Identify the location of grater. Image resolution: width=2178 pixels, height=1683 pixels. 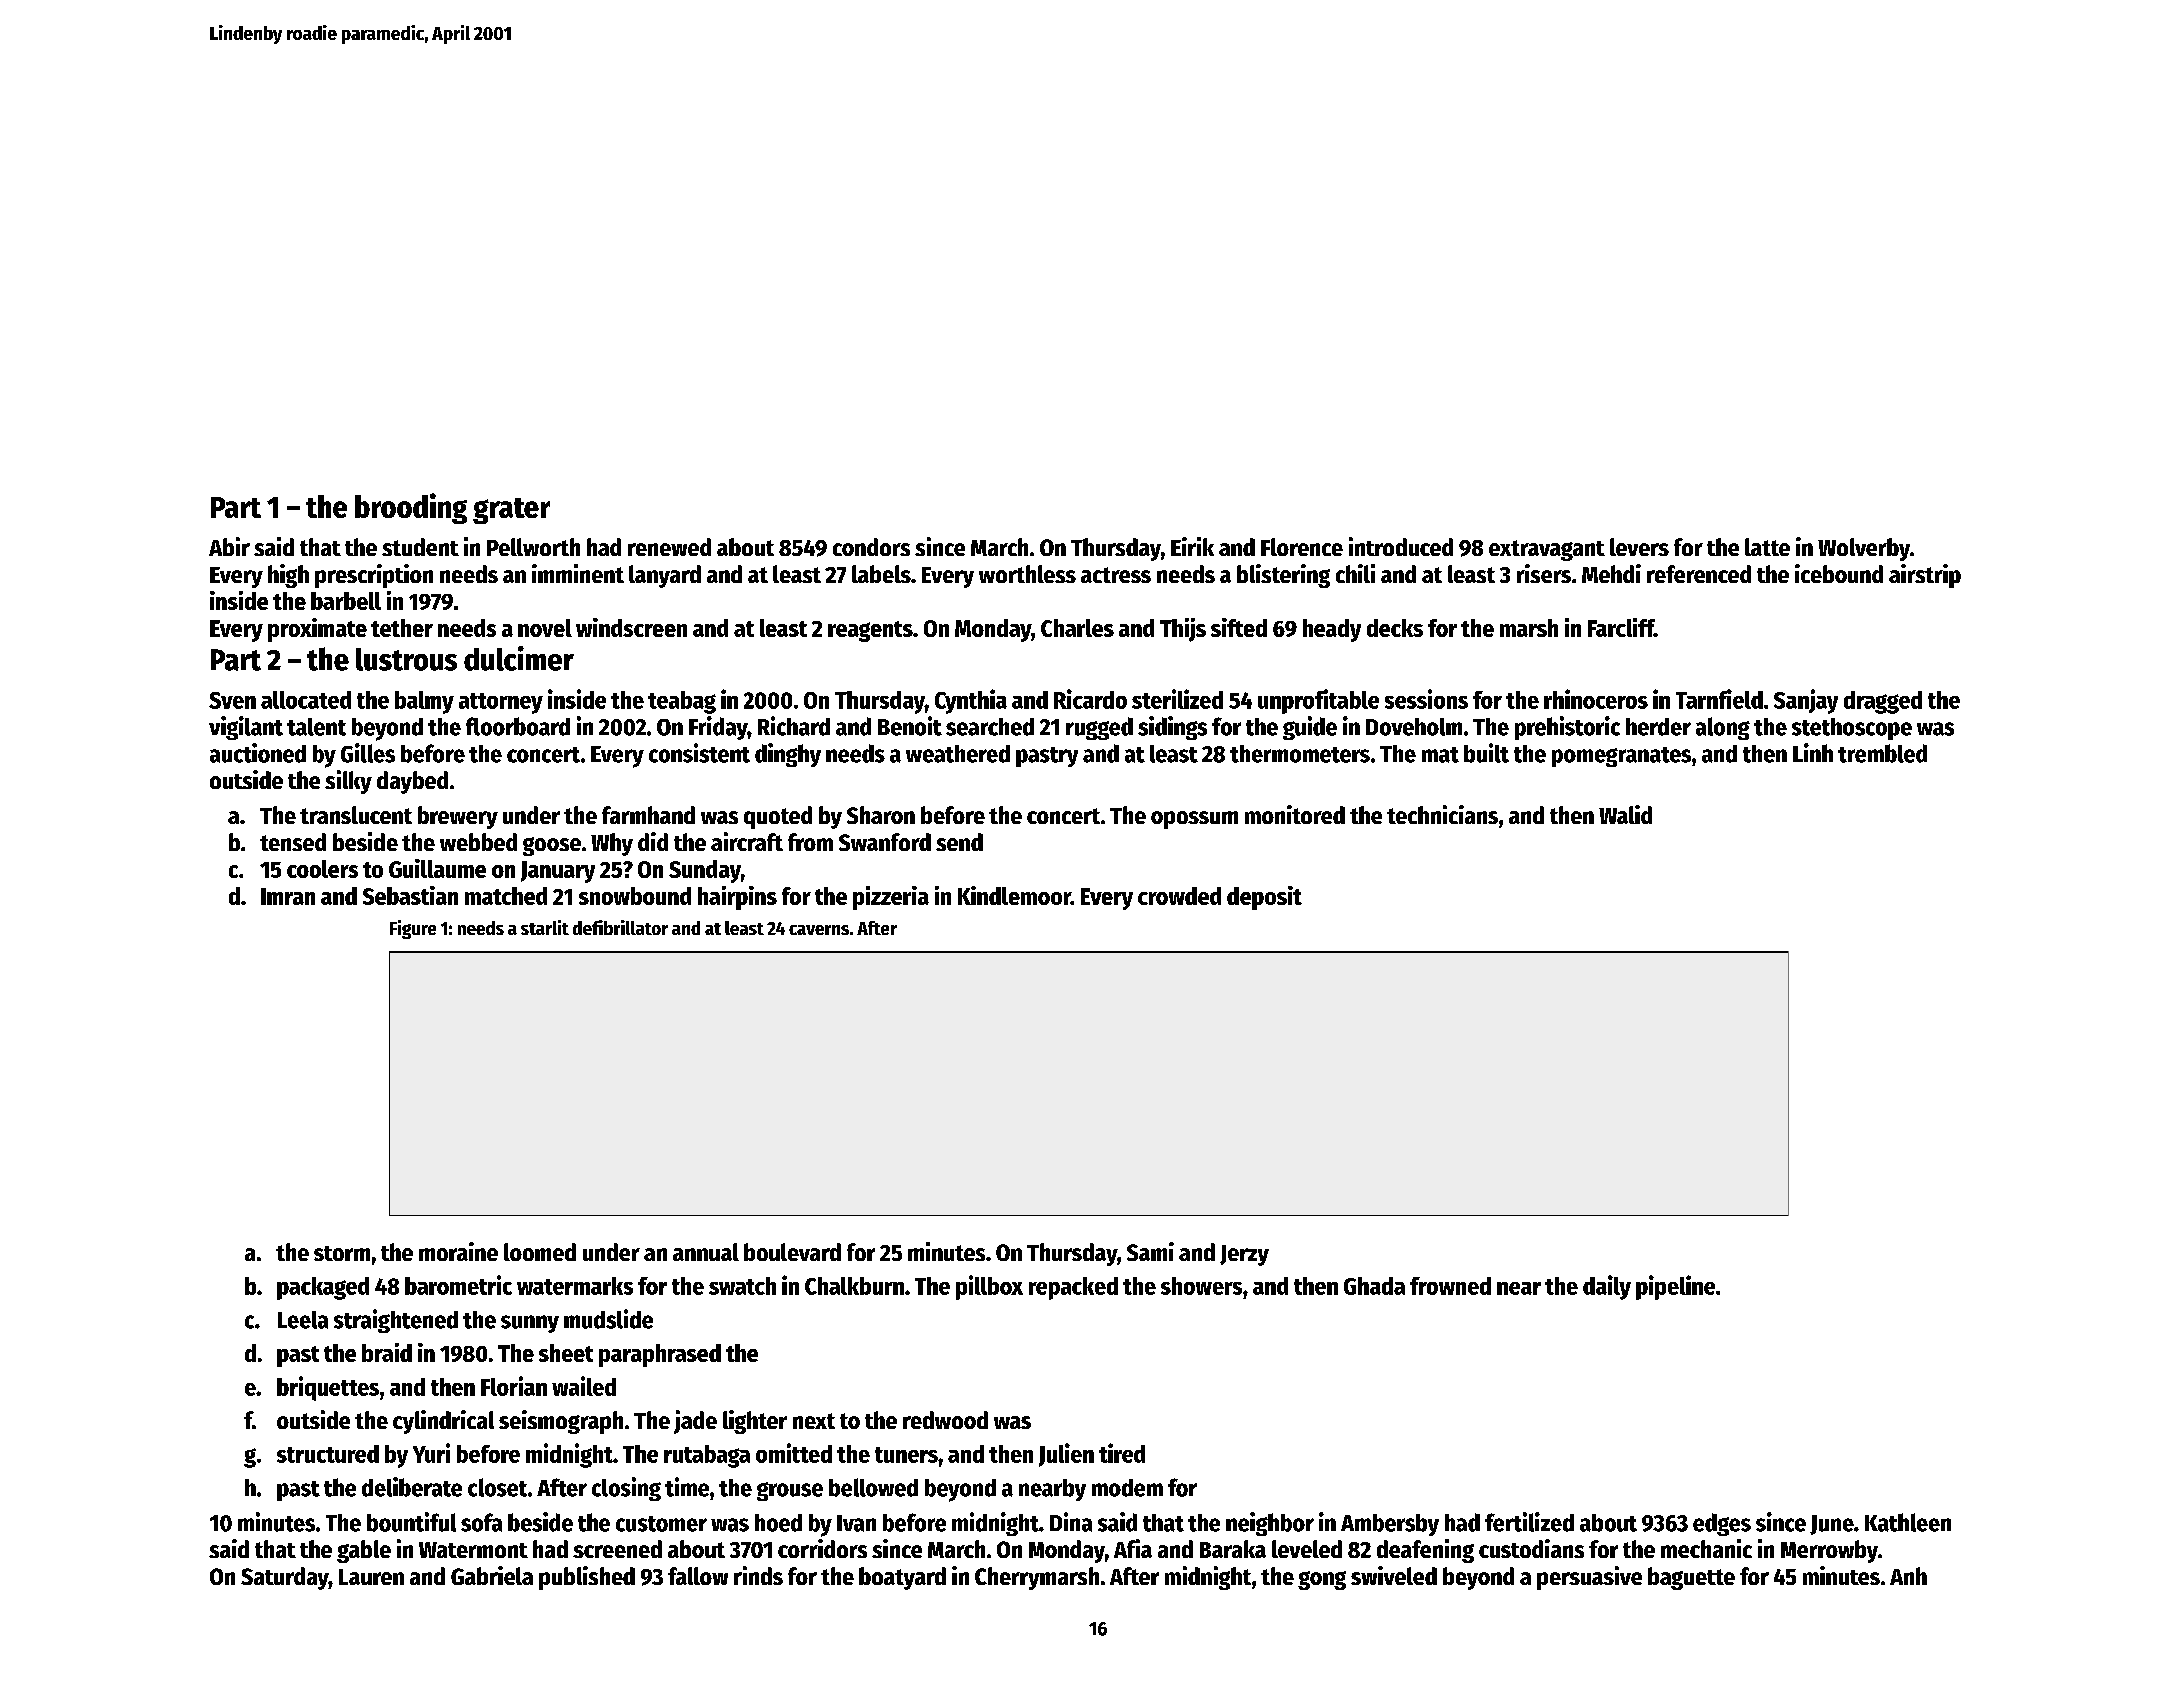
(511, 511).
